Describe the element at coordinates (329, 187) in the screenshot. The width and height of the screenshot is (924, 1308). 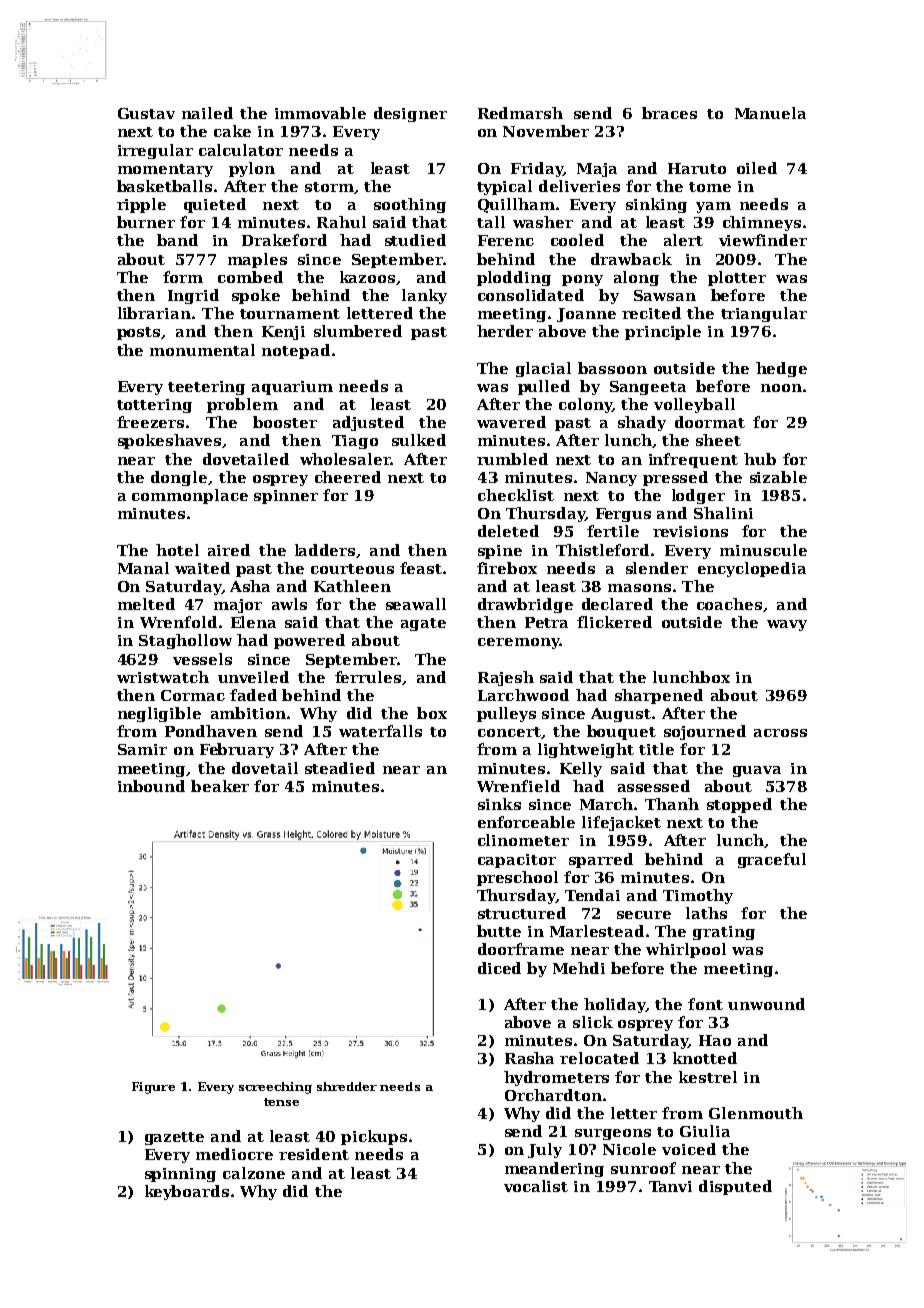
I see `storm` at that location.
